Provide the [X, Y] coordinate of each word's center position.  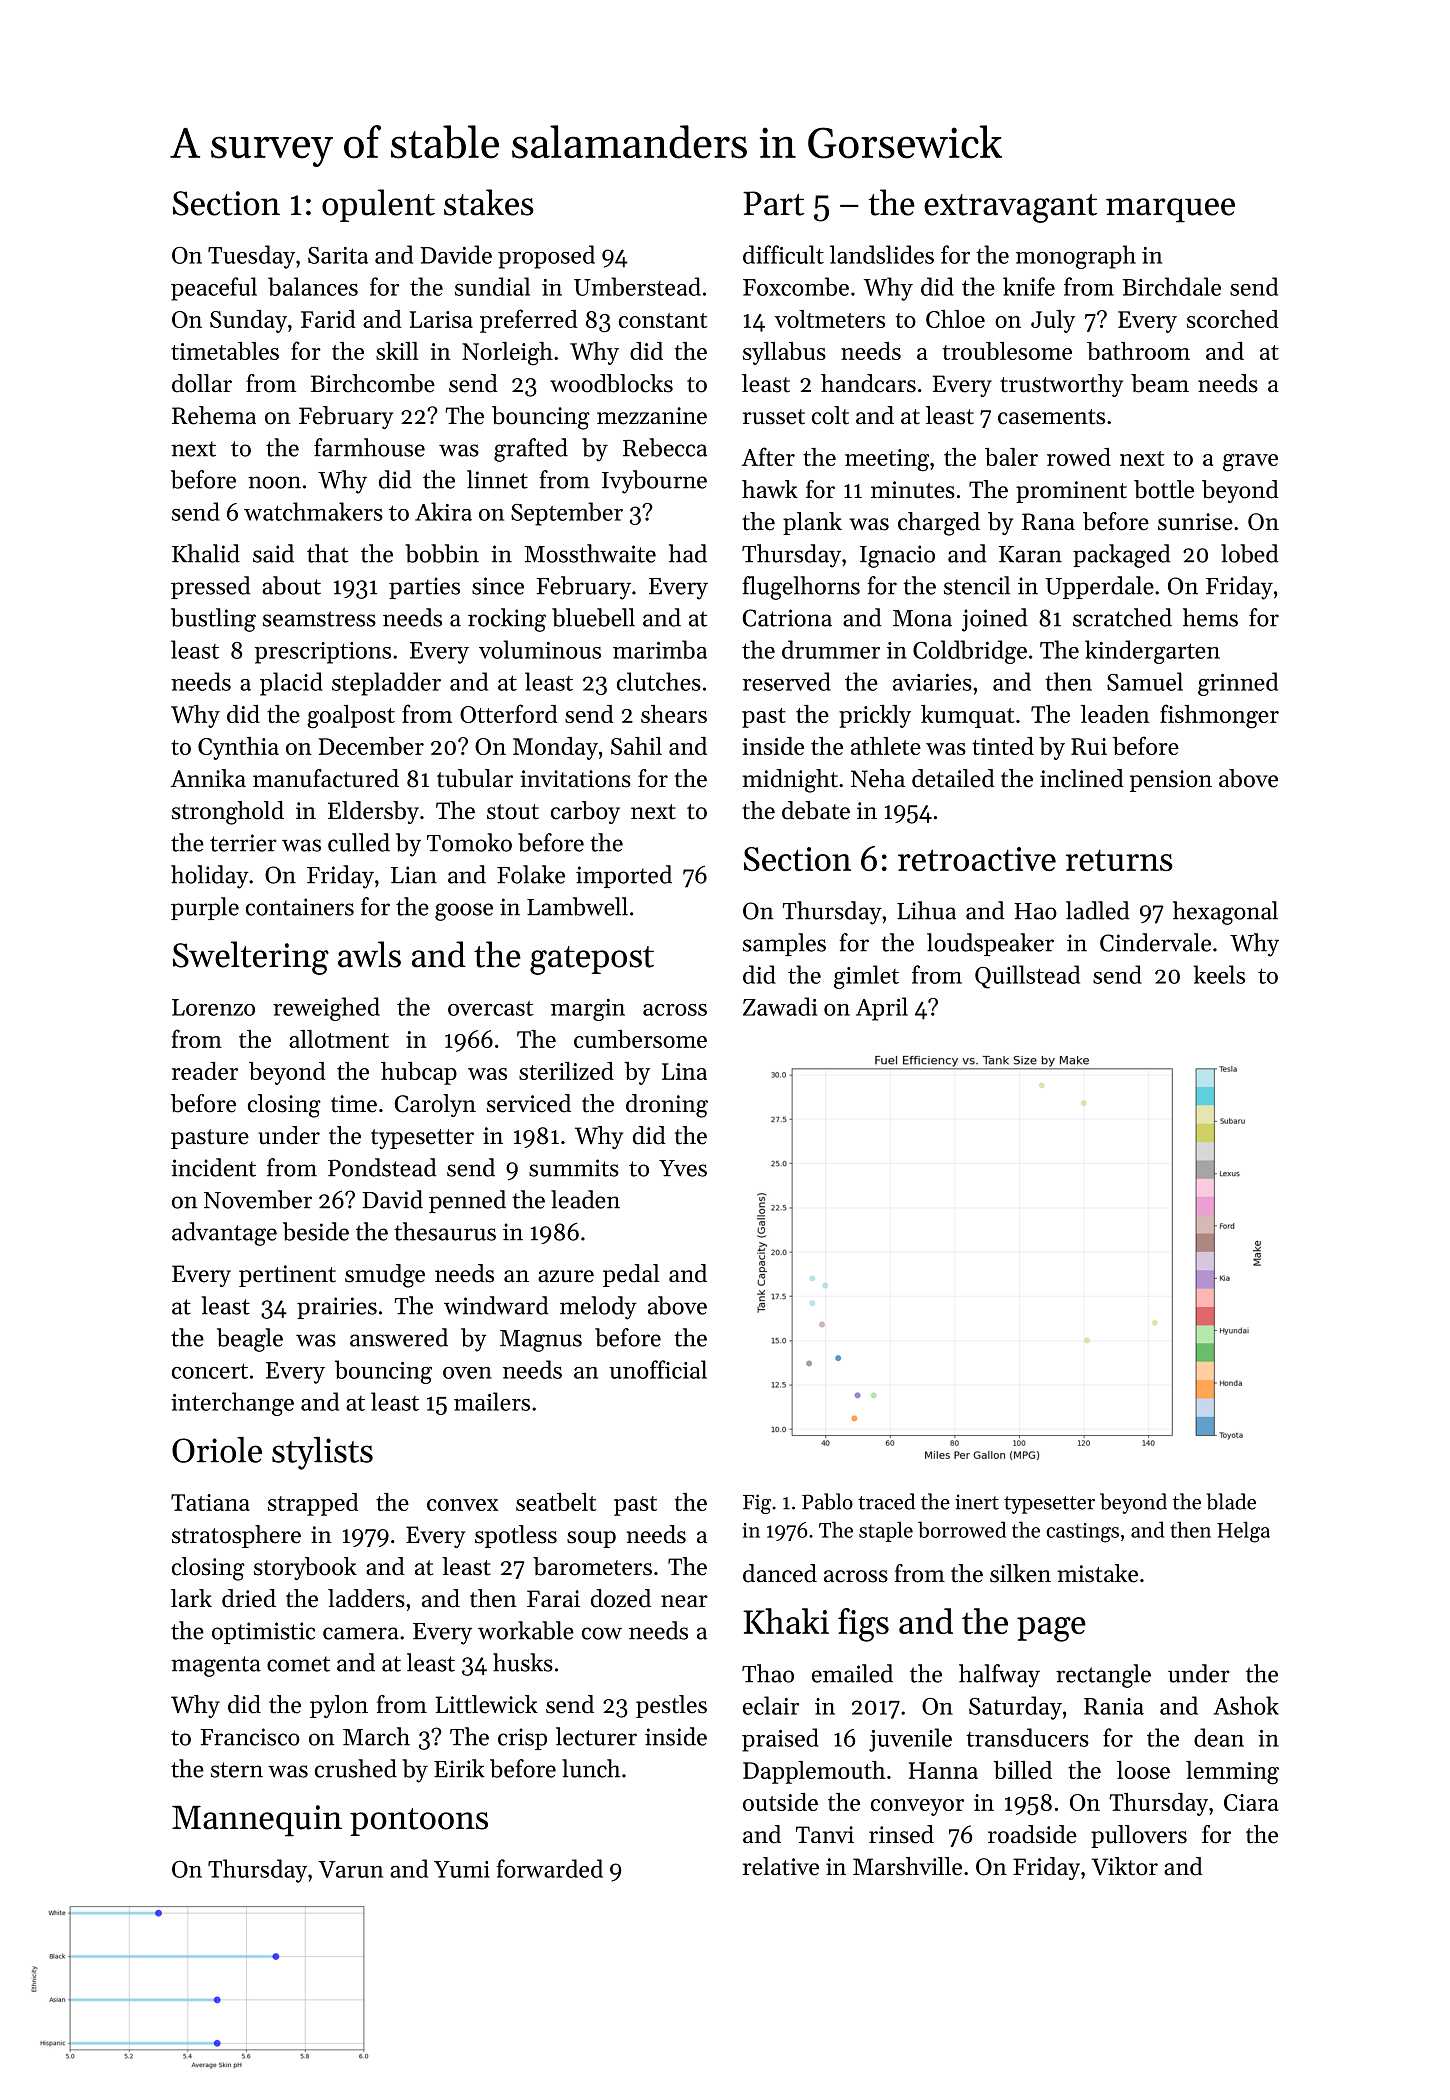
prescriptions [322, 653]
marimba [660, 649]
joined [994, 620]
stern [237, 1770]
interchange [232, 1404]
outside [780, 1802]
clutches [659, 681]
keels [1219, 974]
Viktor [1124, 1866]
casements [1051, 417]
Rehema [214, 415]
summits [574, 1168]
